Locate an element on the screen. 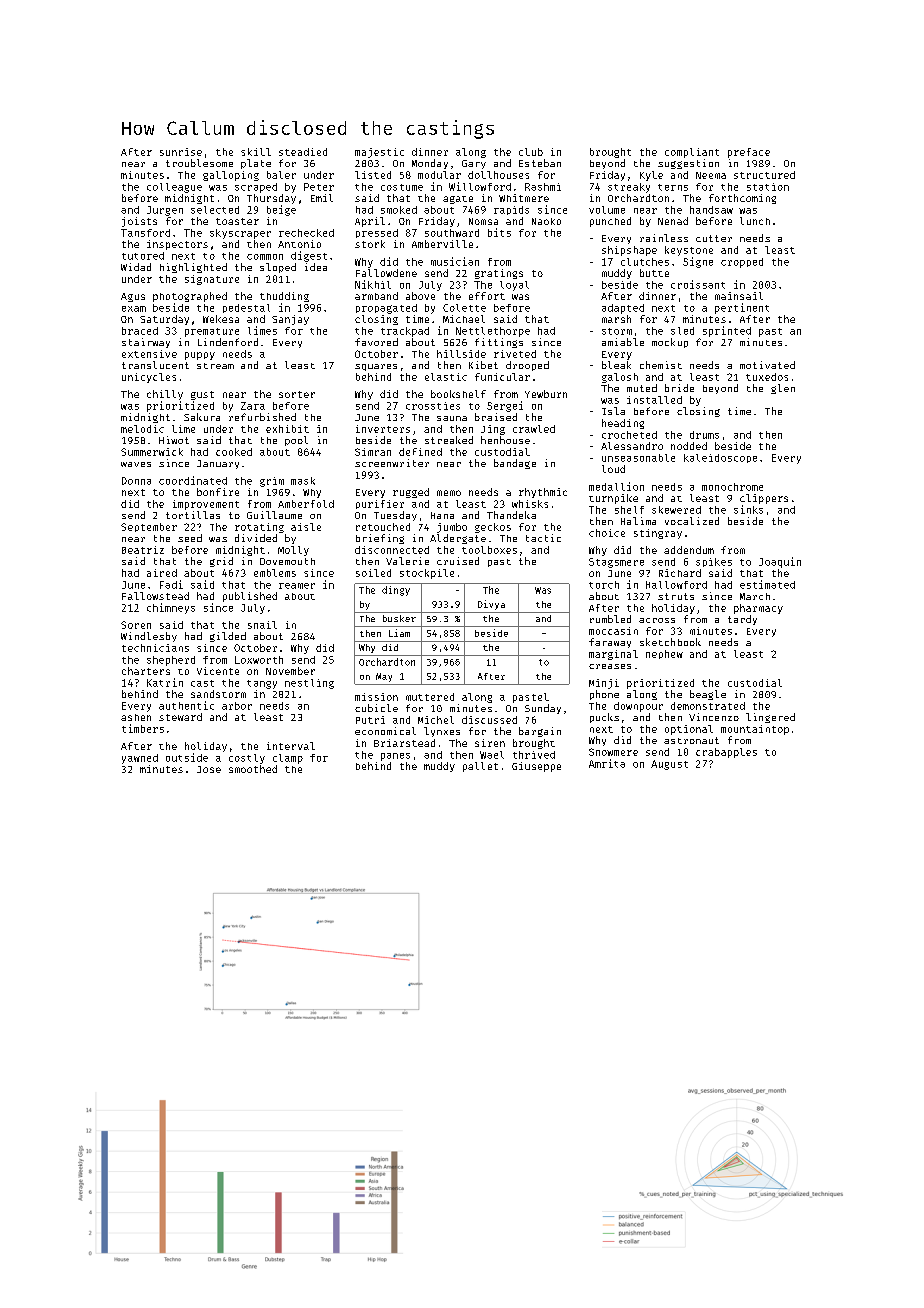  motivated is located at coordinates (767, 365).
